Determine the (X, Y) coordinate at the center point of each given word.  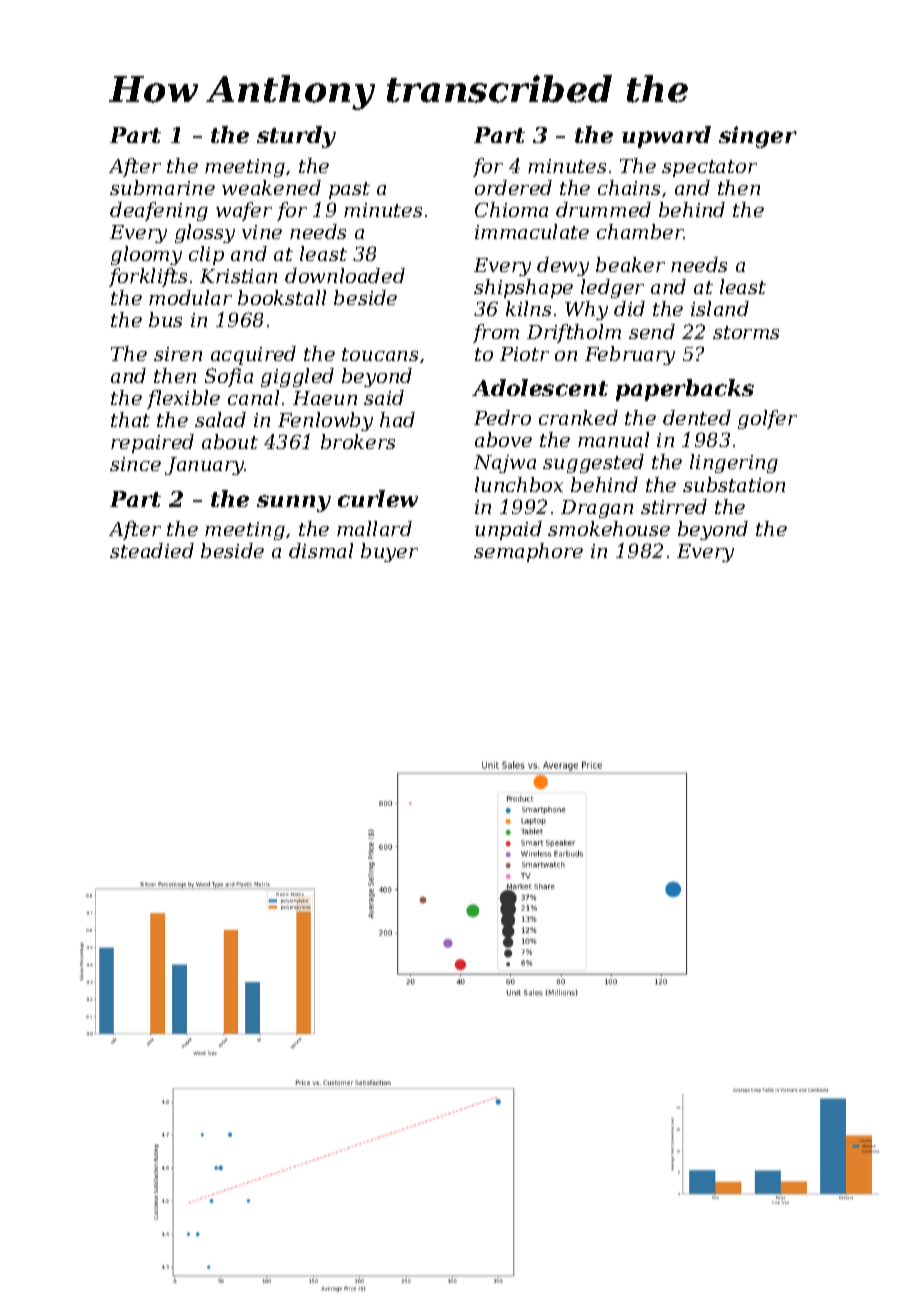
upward (666, 137)
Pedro (502, 417)
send (652, 331)
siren (178, 354)
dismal (321, 550)
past (349, 190)
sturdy (296, 137)
